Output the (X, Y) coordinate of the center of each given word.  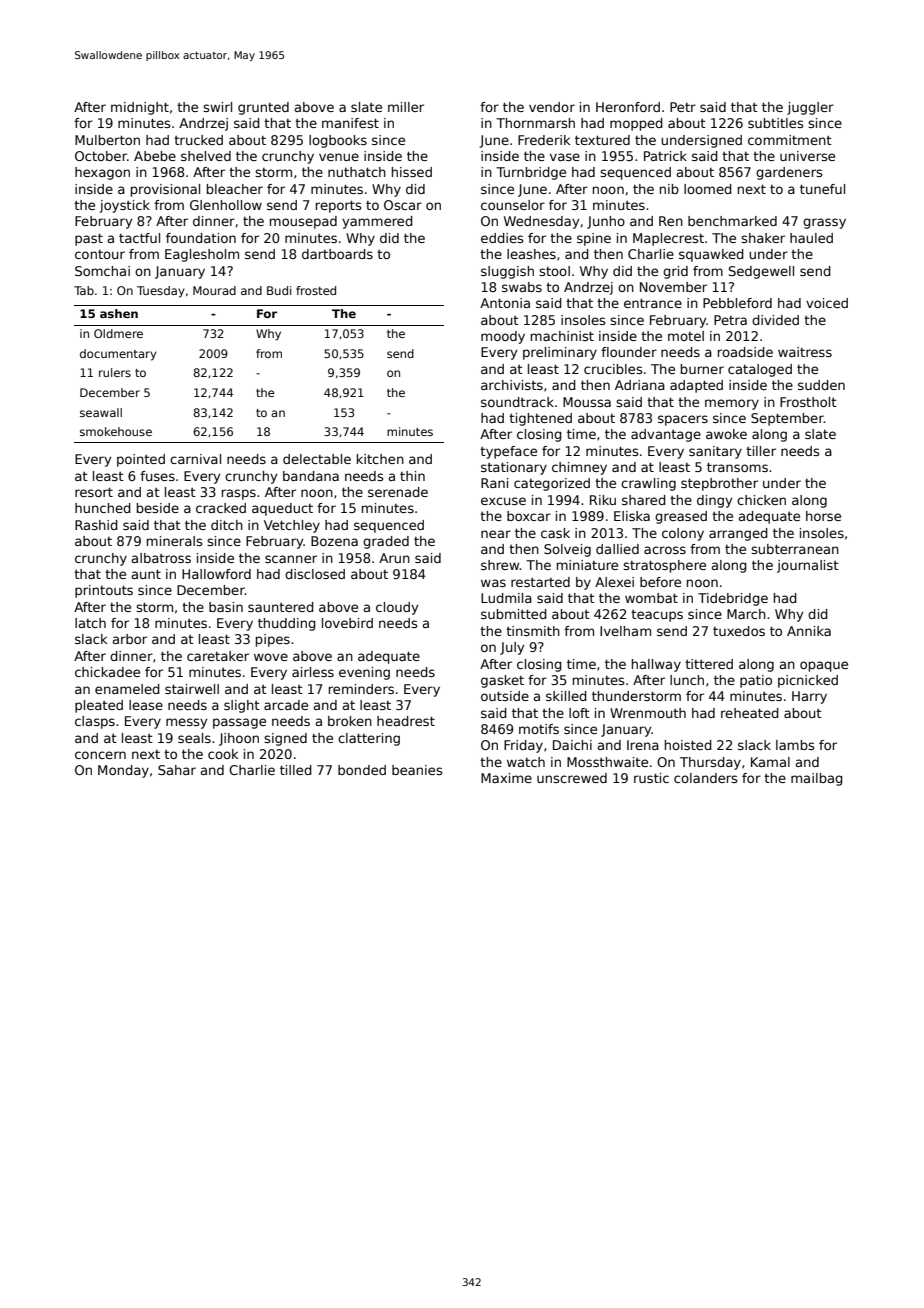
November (673, 287)
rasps (239, 494)
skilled (566, 696)
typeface (508, 452)
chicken (761, 500)
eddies (502, 238)
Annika (809, 631)
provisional (165, 190)
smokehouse (116, 431)
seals (194, 738)
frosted (316, 290)
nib (669, 189)
